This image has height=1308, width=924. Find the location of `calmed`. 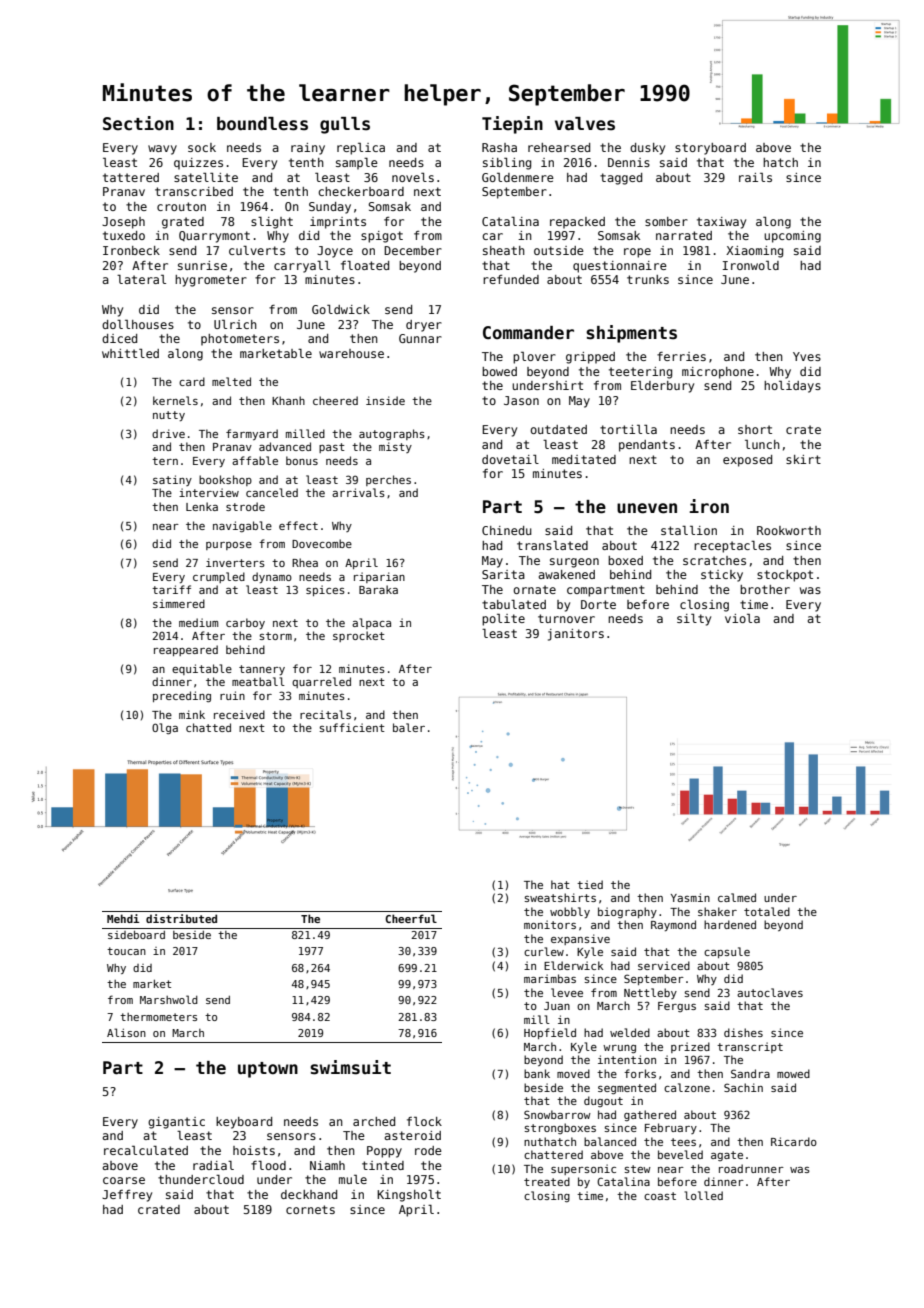

calmed is located at coordinates (737, 897).
